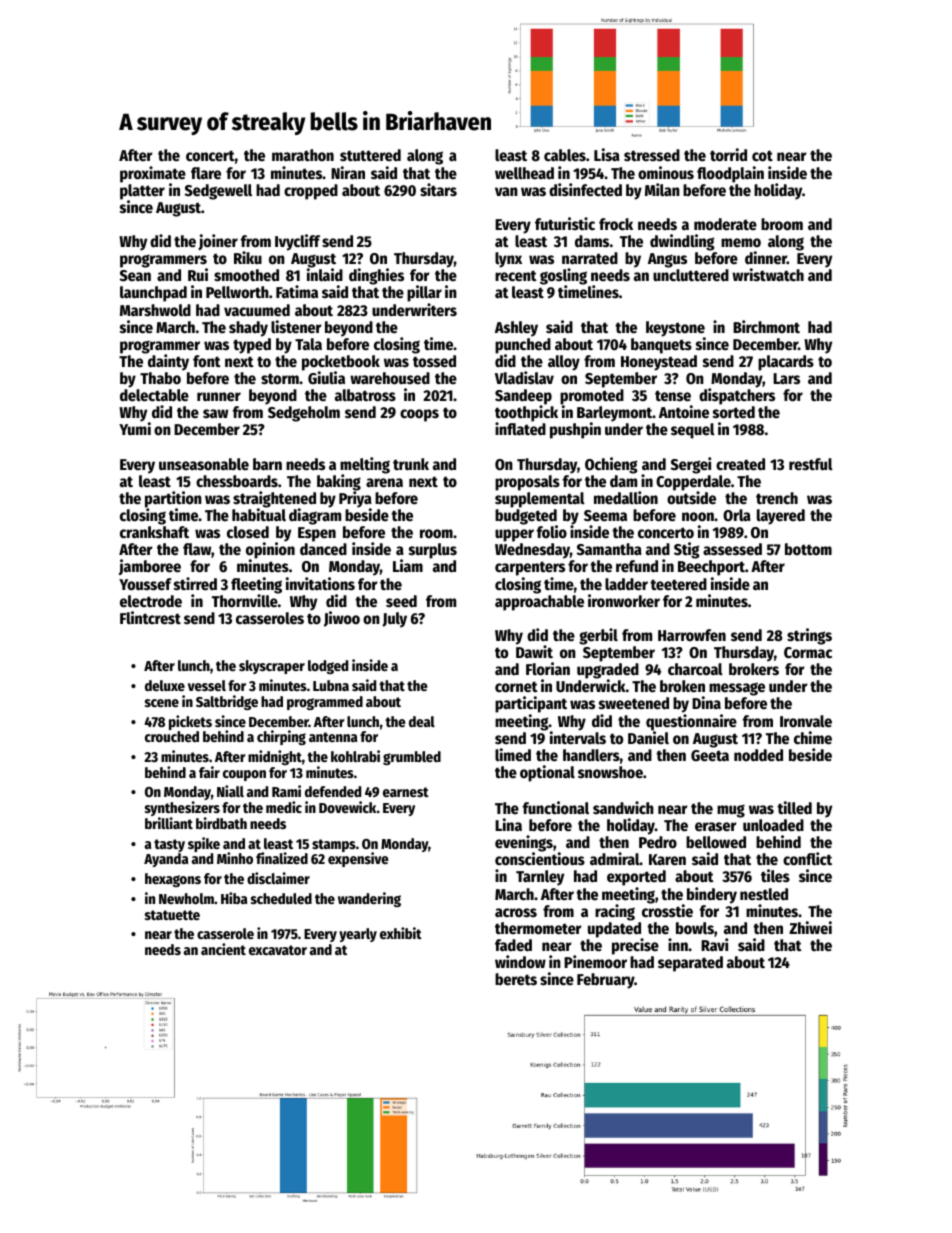  I want to click on Thornville, so click(245, 601).
